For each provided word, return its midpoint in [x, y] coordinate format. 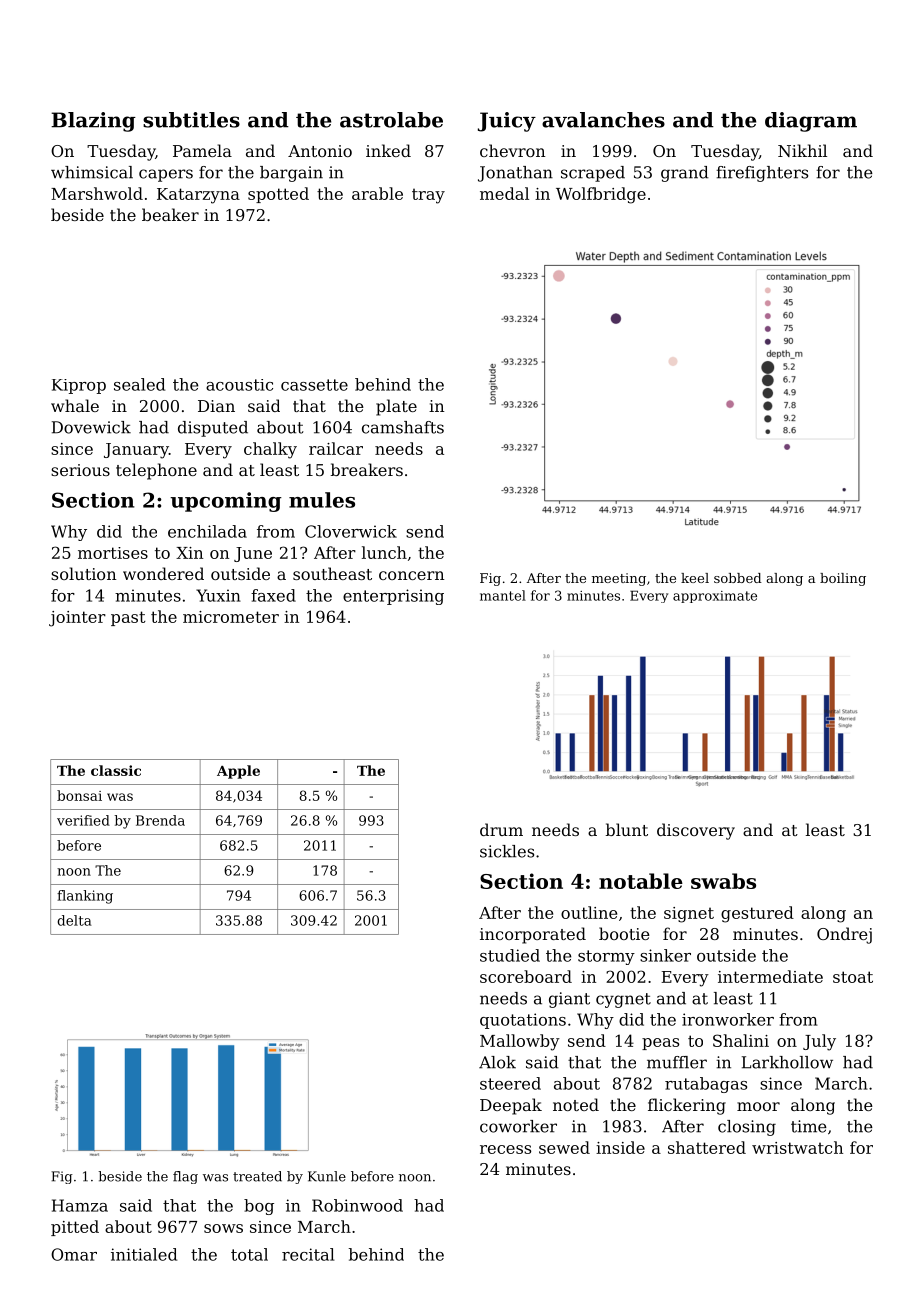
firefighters [762, 174]
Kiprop [79, 386]
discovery [696, 831]
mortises [113, 553]
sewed [564, 1147]
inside [620, 1147]
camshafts [403, 427]
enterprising [393, 597]
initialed [144, 1254]
